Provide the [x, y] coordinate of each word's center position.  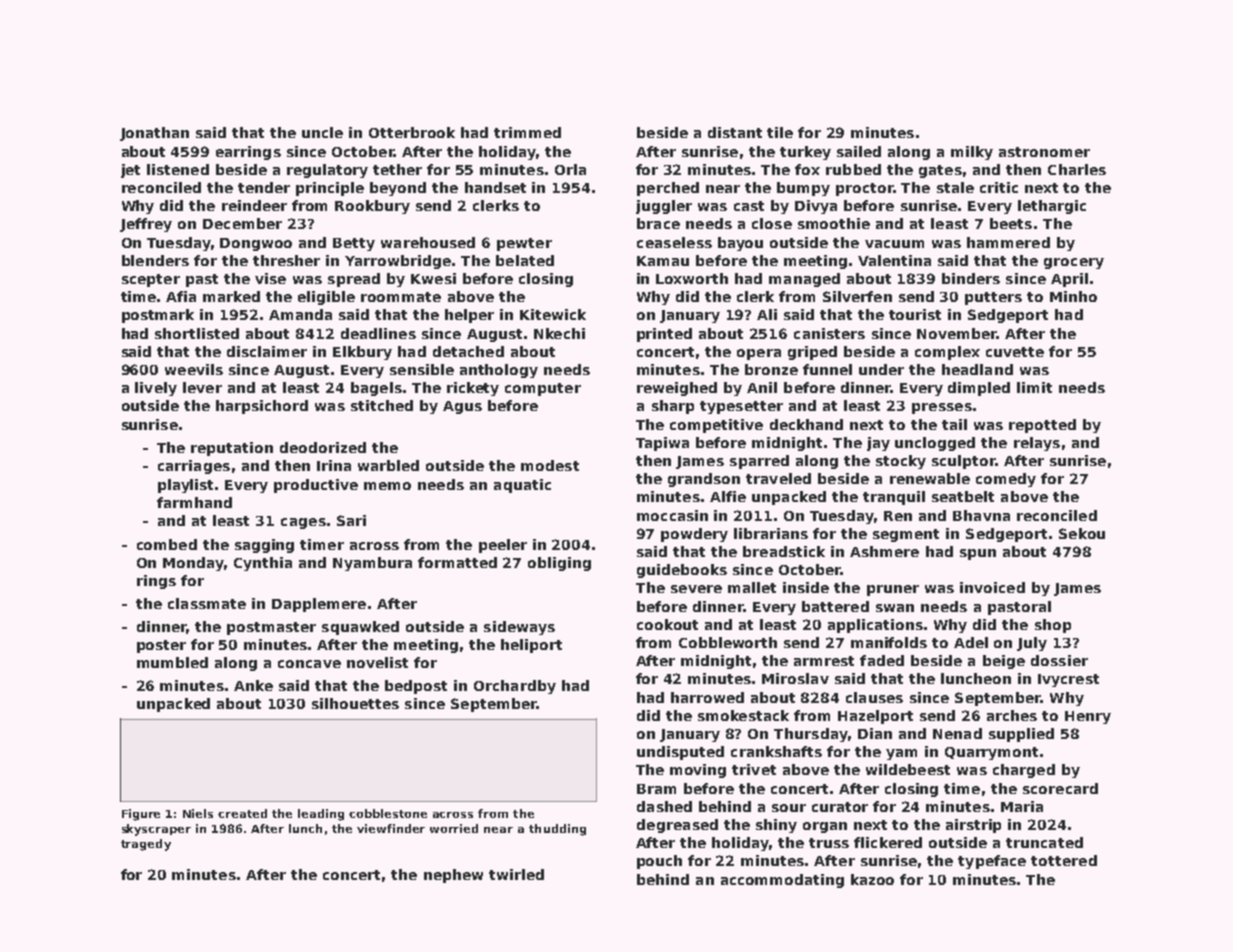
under [881, 369]
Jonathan [154, 134]
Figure [141, 815]
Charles [1077, 169]
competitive [716, 426]
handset [495, 187]
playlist [185, 486]
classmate [207, 603]
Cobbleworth [728, 642]
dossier [1059, 660]
